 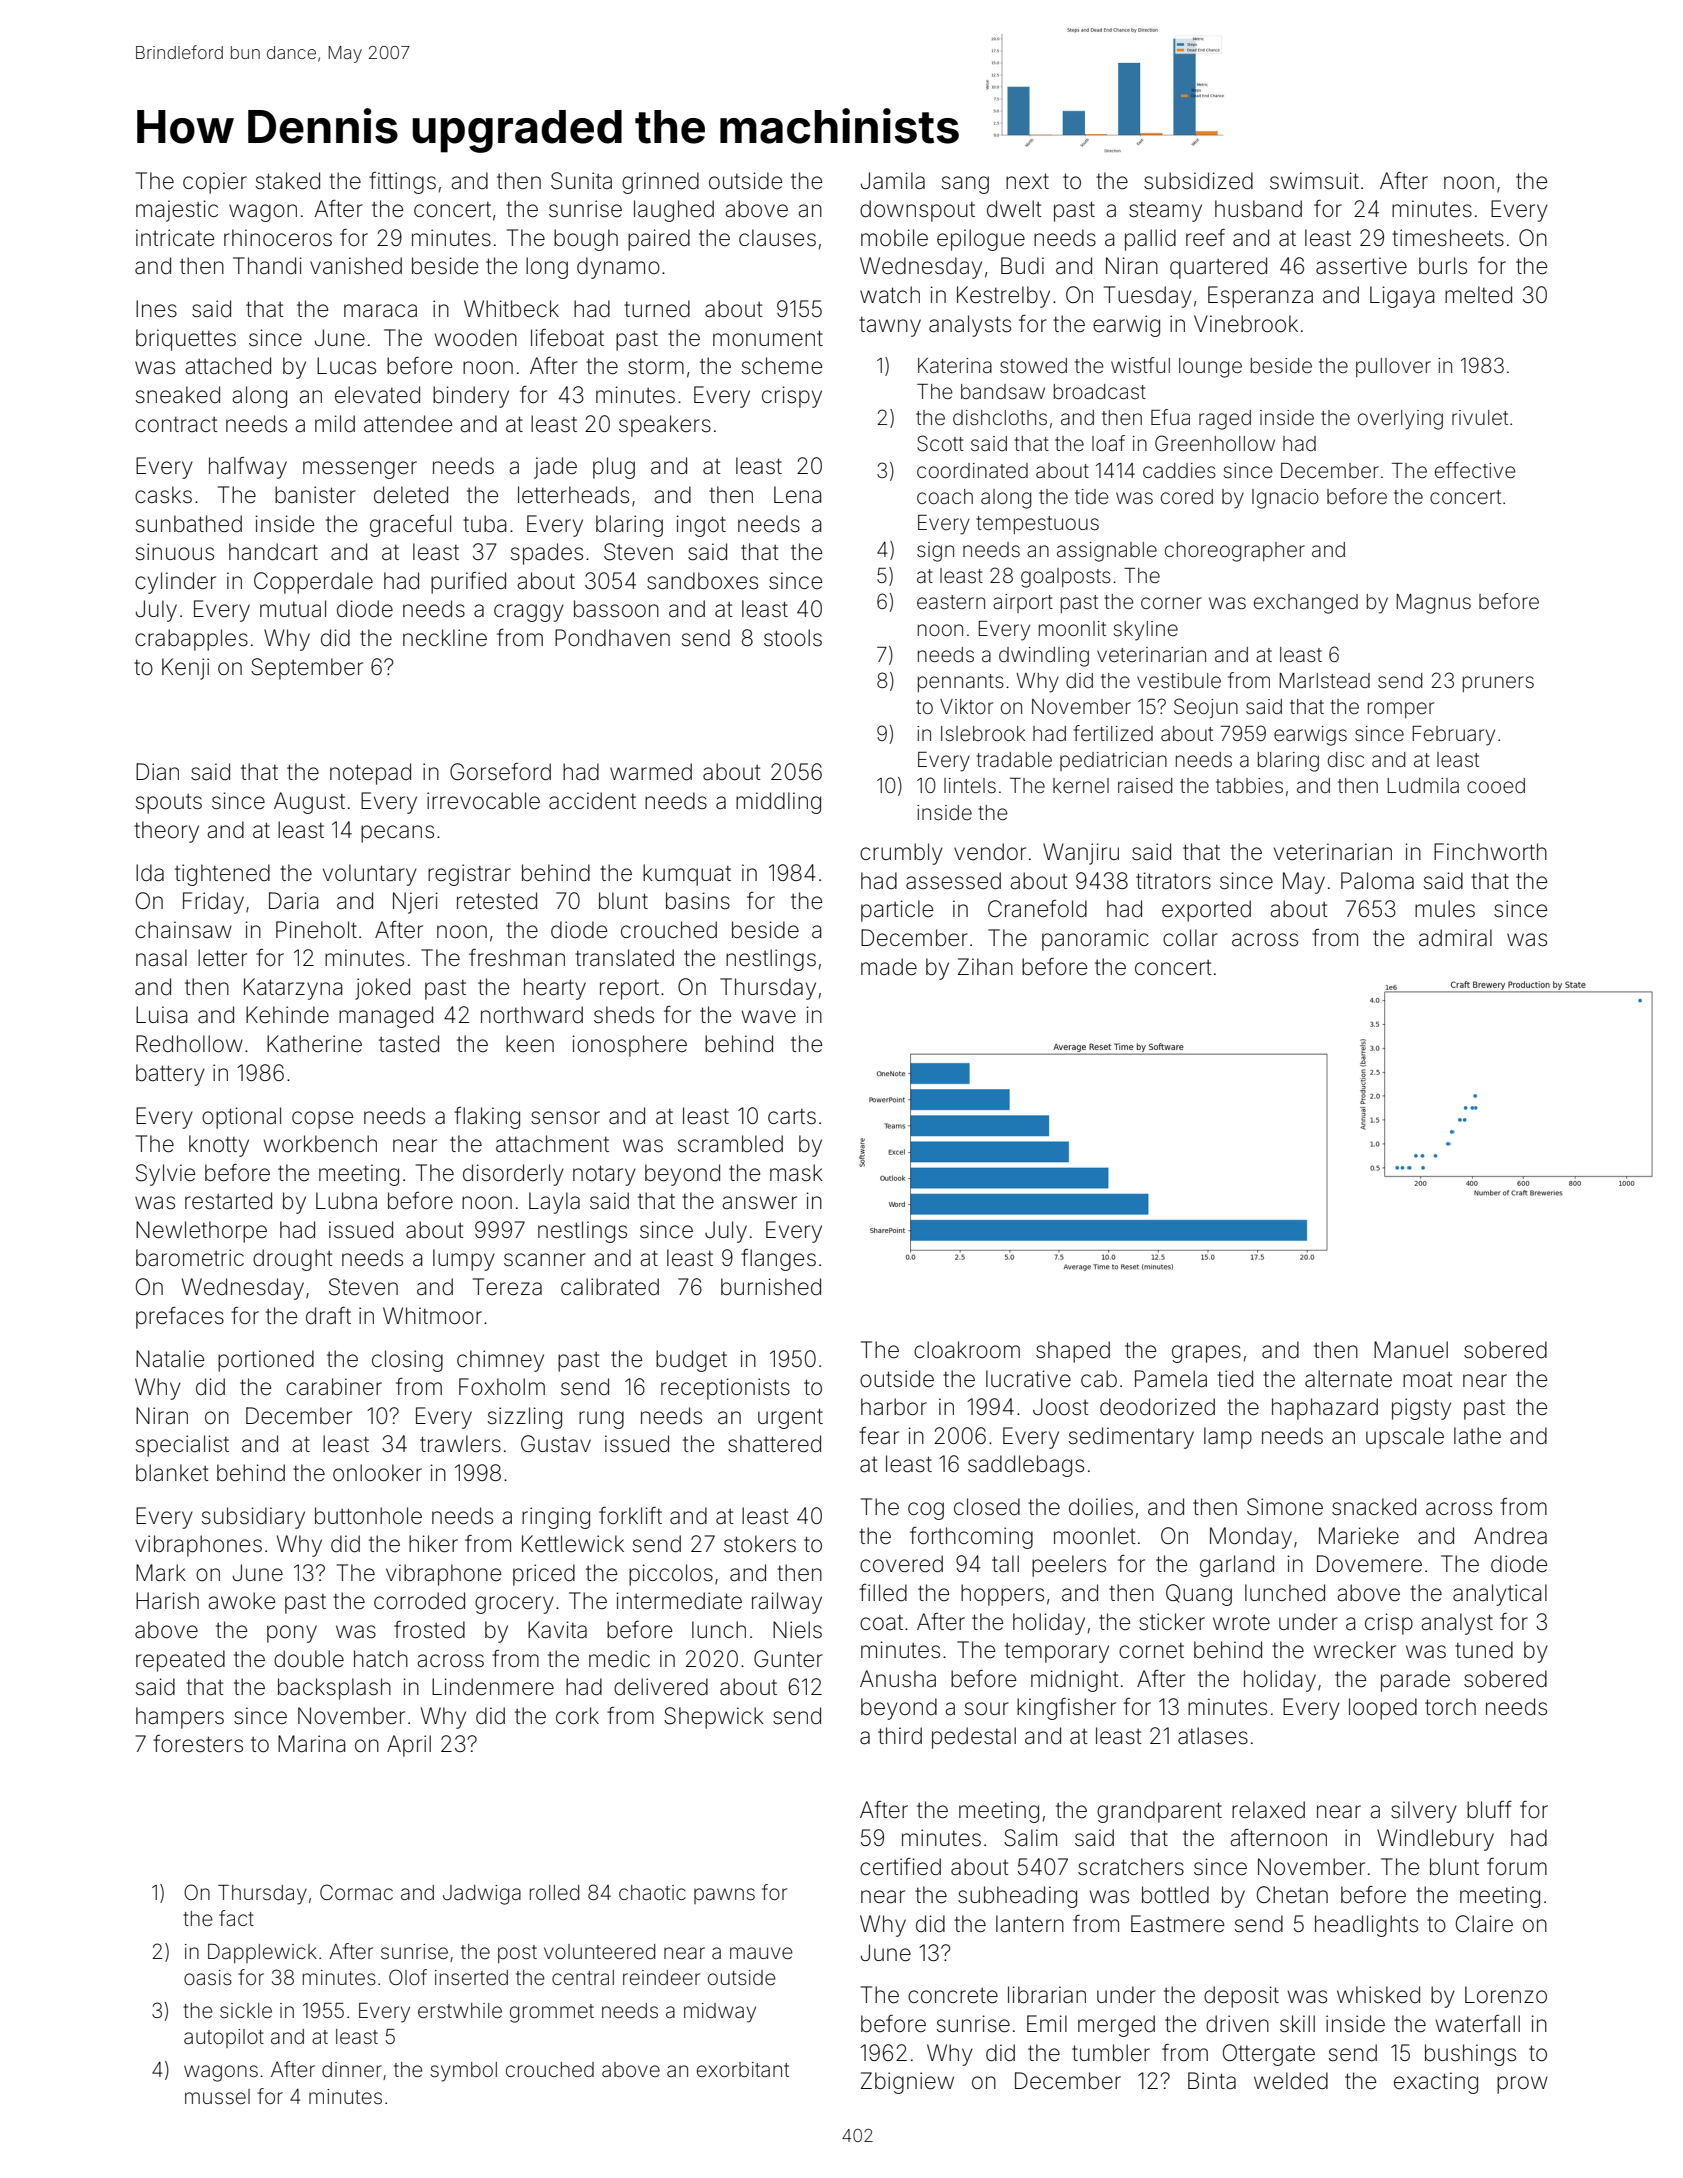 What do you see at coordinates (163, 495) in the page?
I see `casks` at bounding box center [163, 495].
